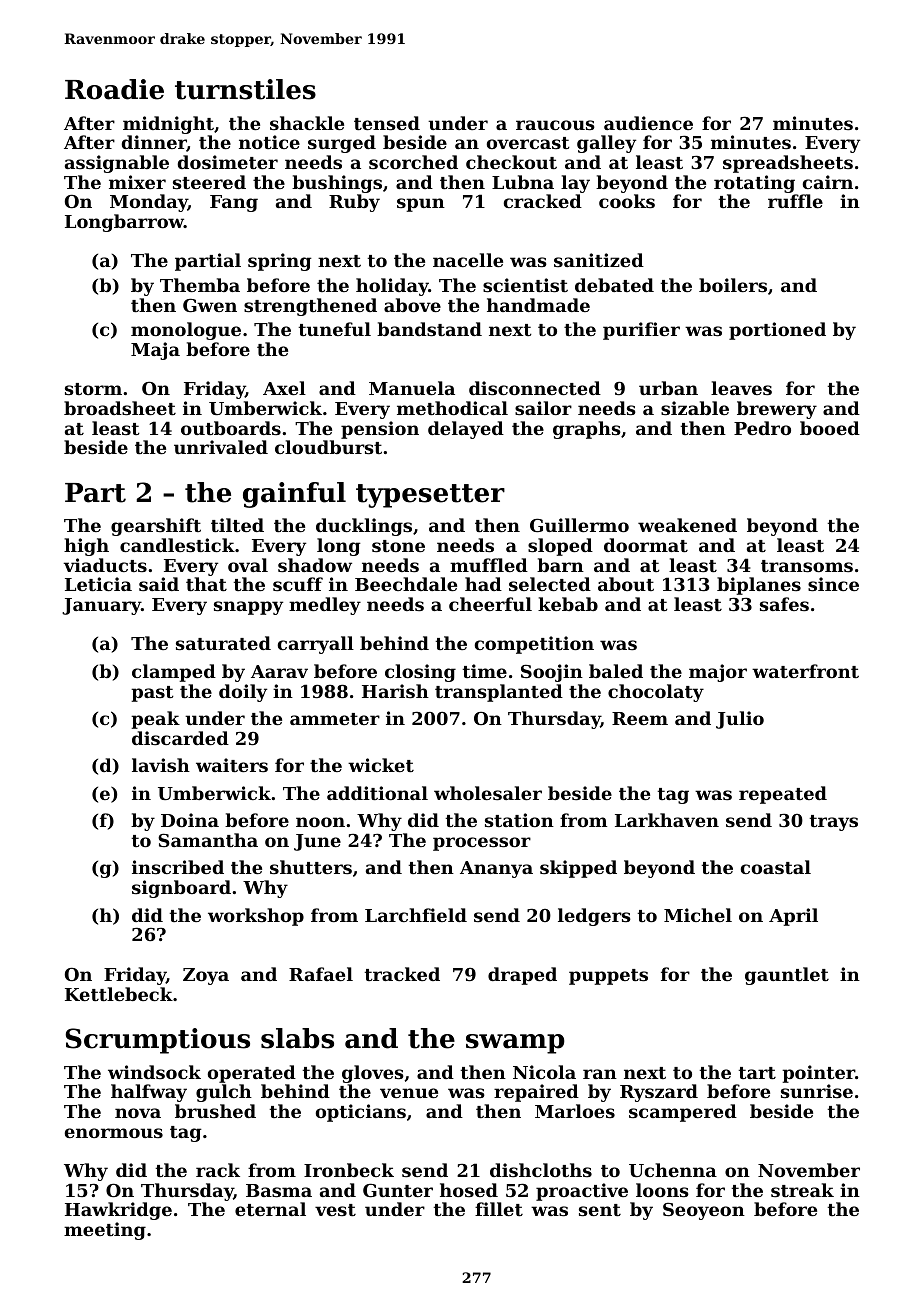 This screenshot has height=1308, width=924. I want to click on Themba, so click(200, 285).
